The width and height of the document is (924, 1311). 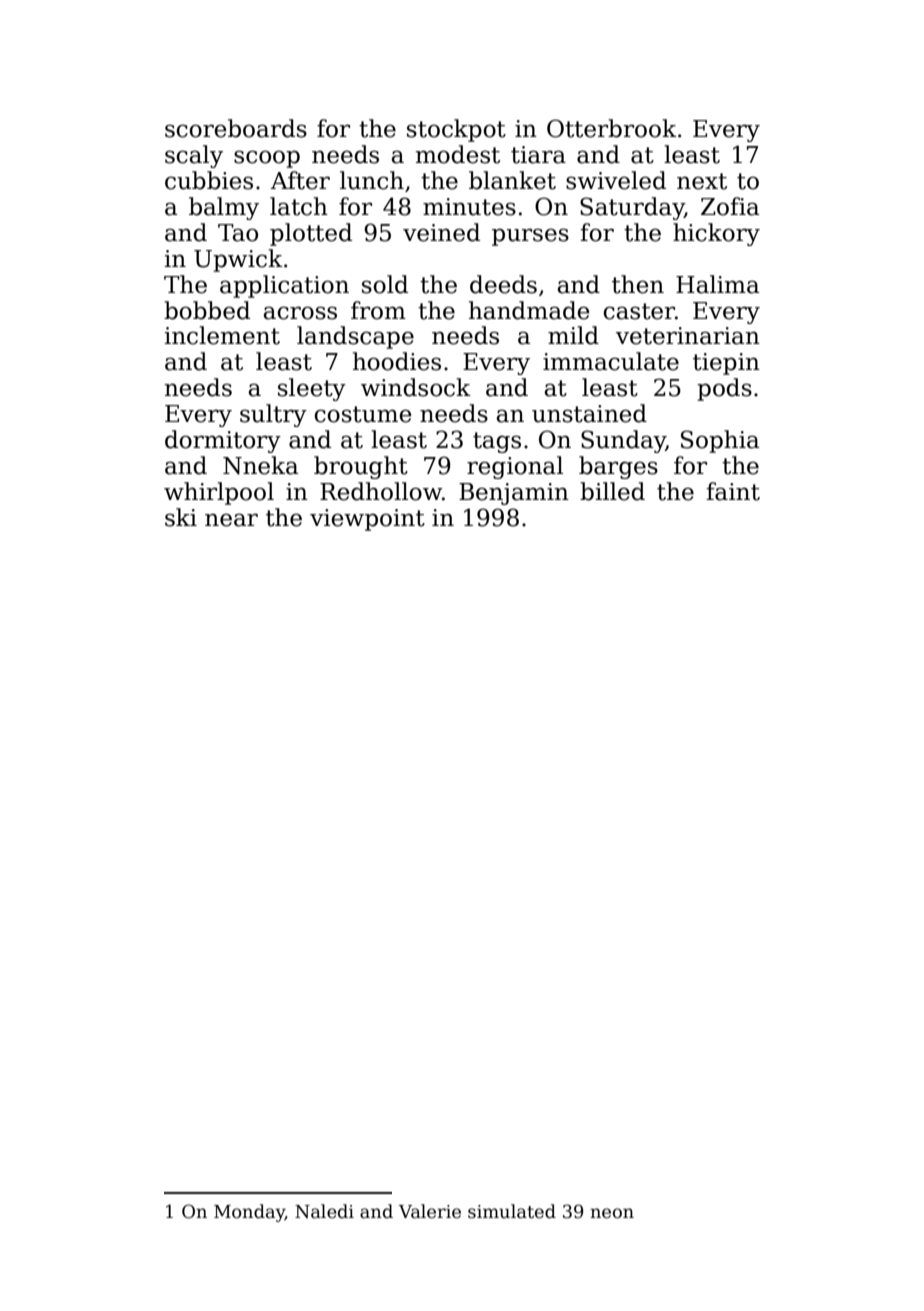 I want to click on neon, so click(x=612, y=1213).
